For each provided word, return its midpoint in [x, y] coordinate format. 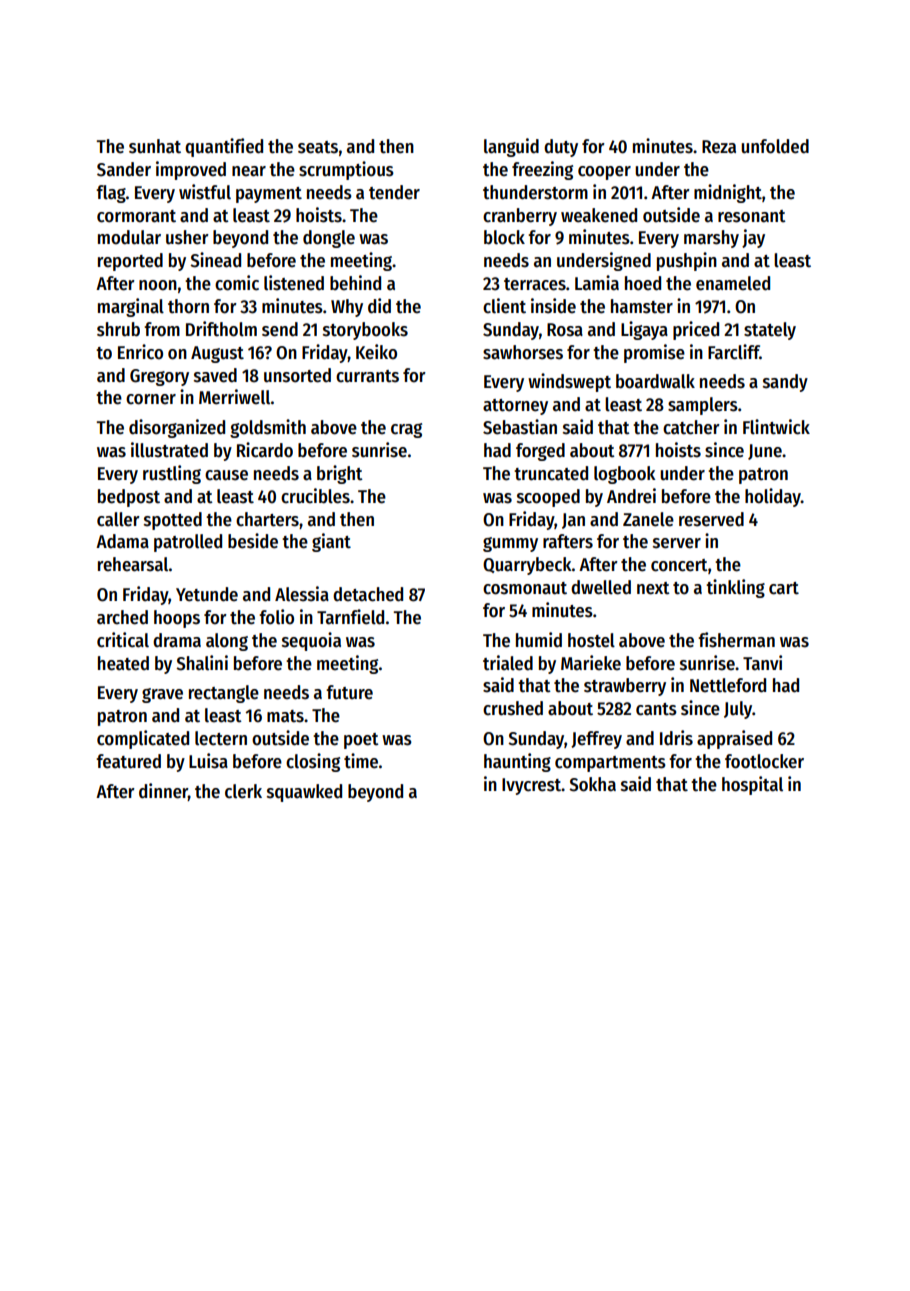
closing [313, 762]
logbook [625, 475]
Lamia [597, 283]
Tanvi [762, 663]
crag [406, 430]
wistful [205, 192]
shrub [118, 329]
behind [355, 283]
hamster [642, 306]
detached [368, 594]
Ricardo [265, 450]
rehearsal [133, 564]
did [379, 306]
